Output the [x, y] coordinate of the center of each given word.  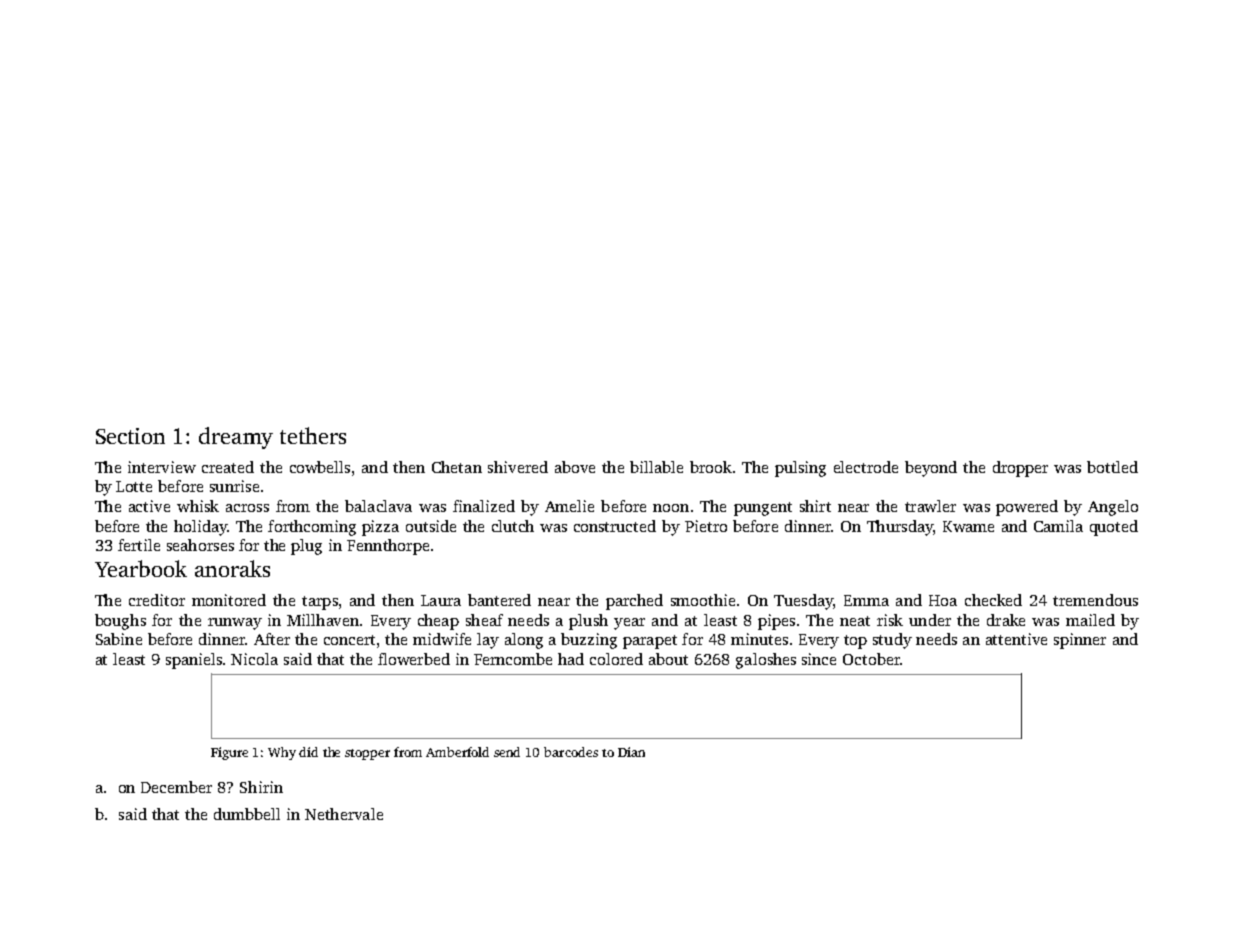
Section [130, 436]
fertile [139, 545]
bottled [1112, 467]
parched [634, 602]
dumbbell [247, 814]
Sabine [119, 639]
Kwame [968, 526]
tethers [313, 435]
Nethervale [344, 814]
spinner [1080, 641]
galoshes [766, 661]
